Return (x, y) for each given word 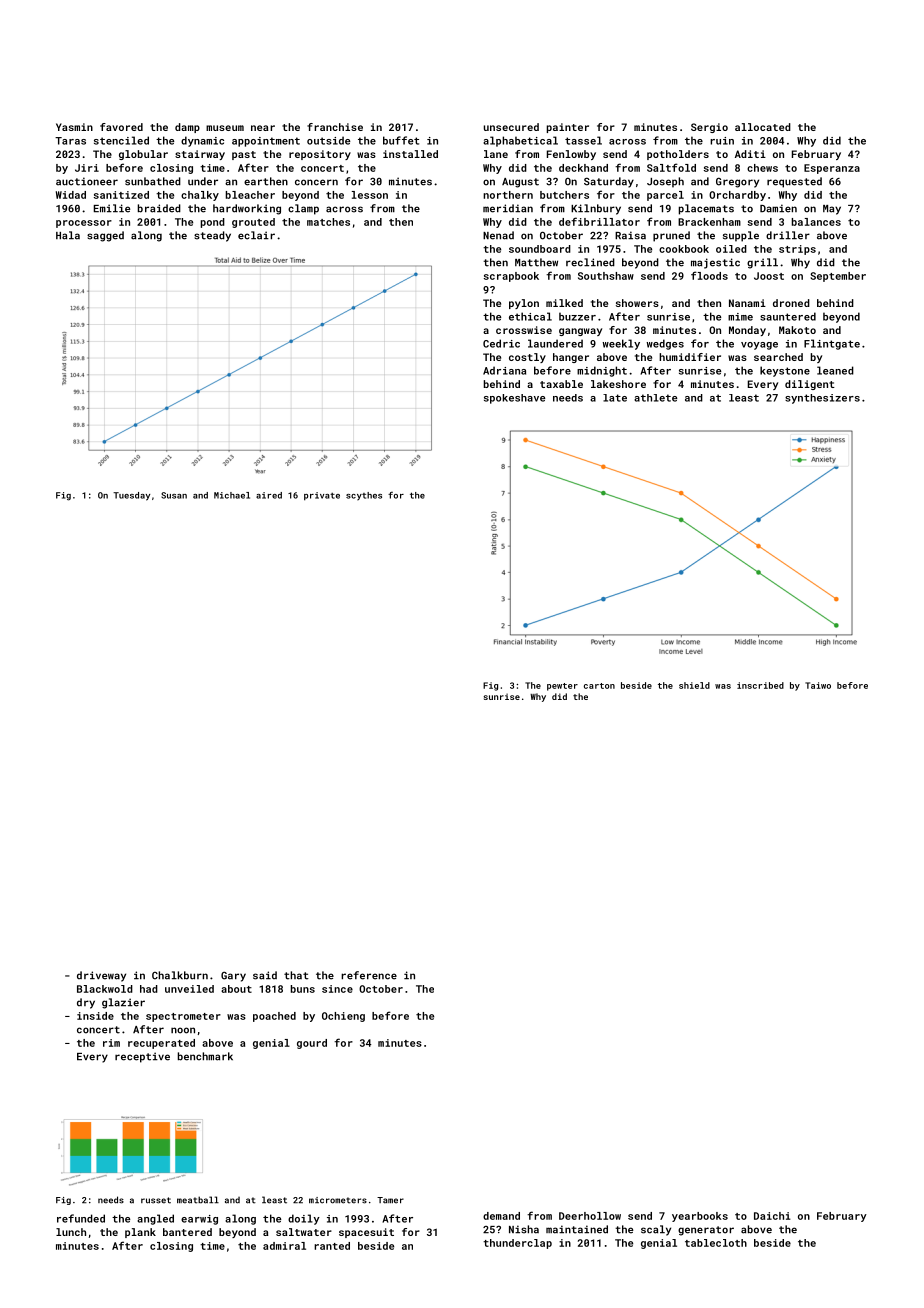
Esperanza (832, 169)
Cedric (501, 343)
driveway (101, 976)
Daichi (772, 1216)
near (263, 128)
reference (369, 975)
